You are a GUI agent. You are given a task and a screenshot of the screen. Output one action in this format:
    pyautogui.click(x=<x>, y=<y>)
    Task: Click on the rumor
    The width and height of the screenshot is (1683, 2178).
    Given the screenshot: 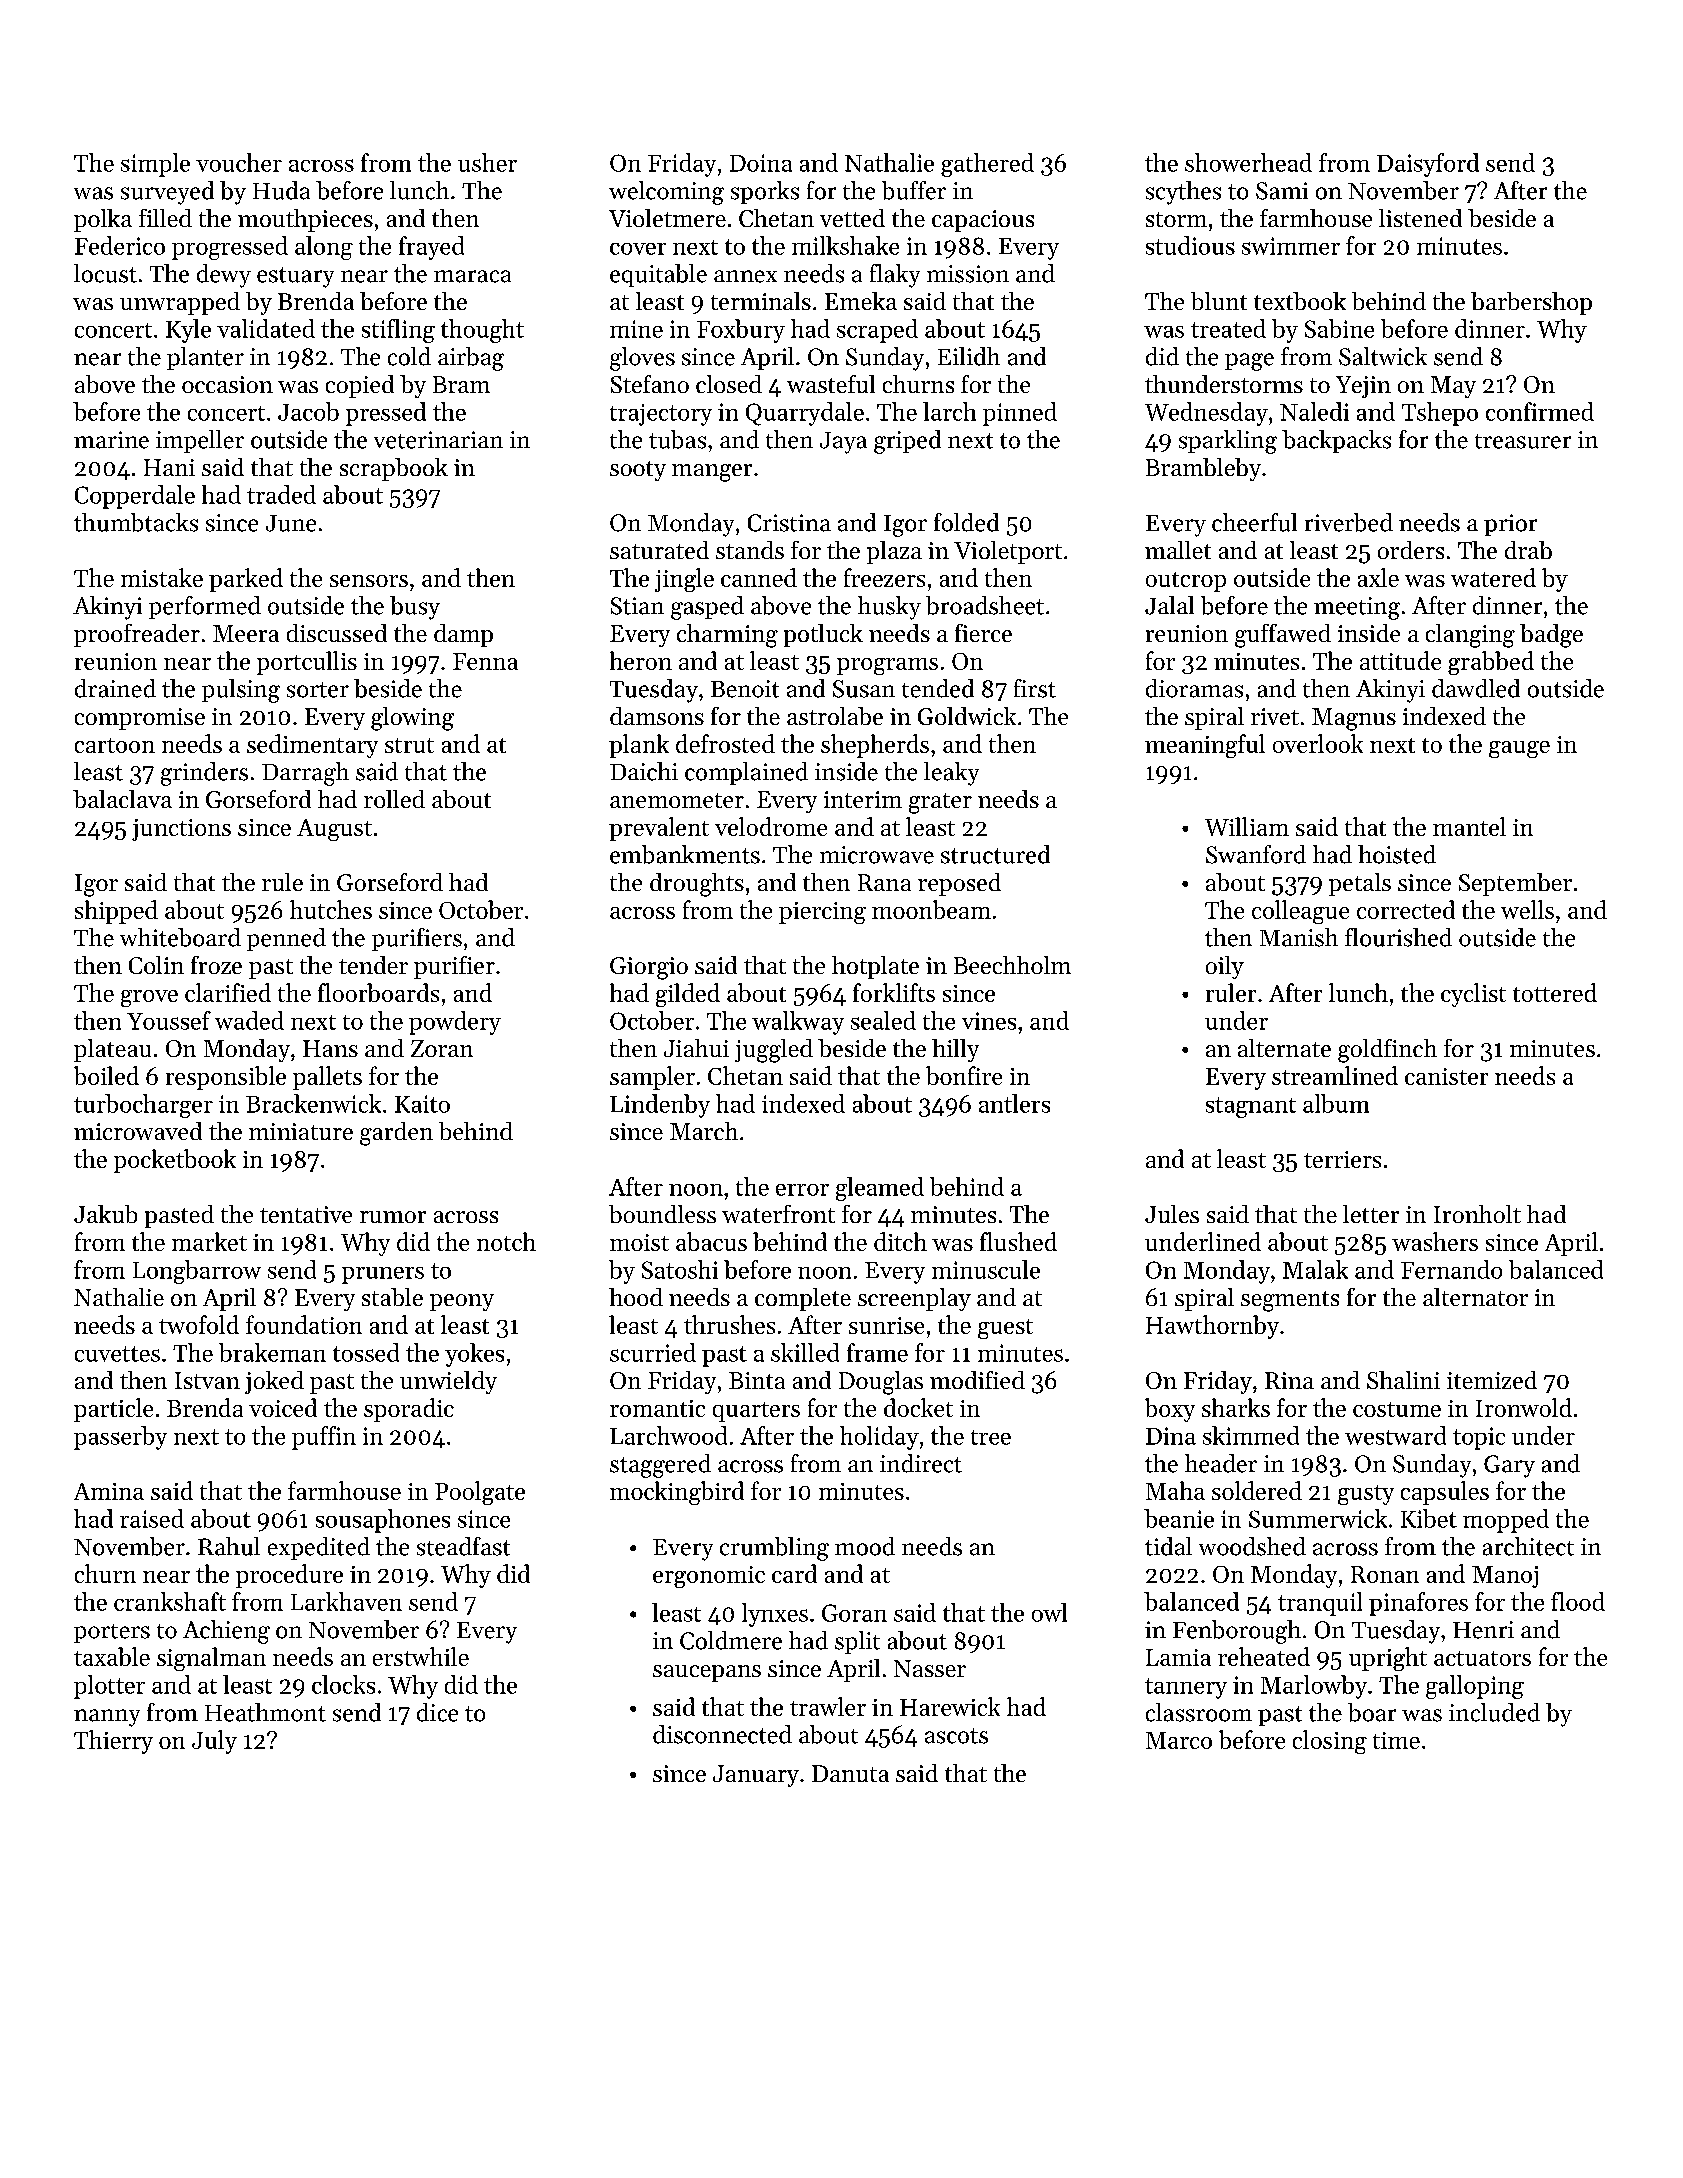 What is the action you would take?
    pyautogui.click(x=393, y=1217)
